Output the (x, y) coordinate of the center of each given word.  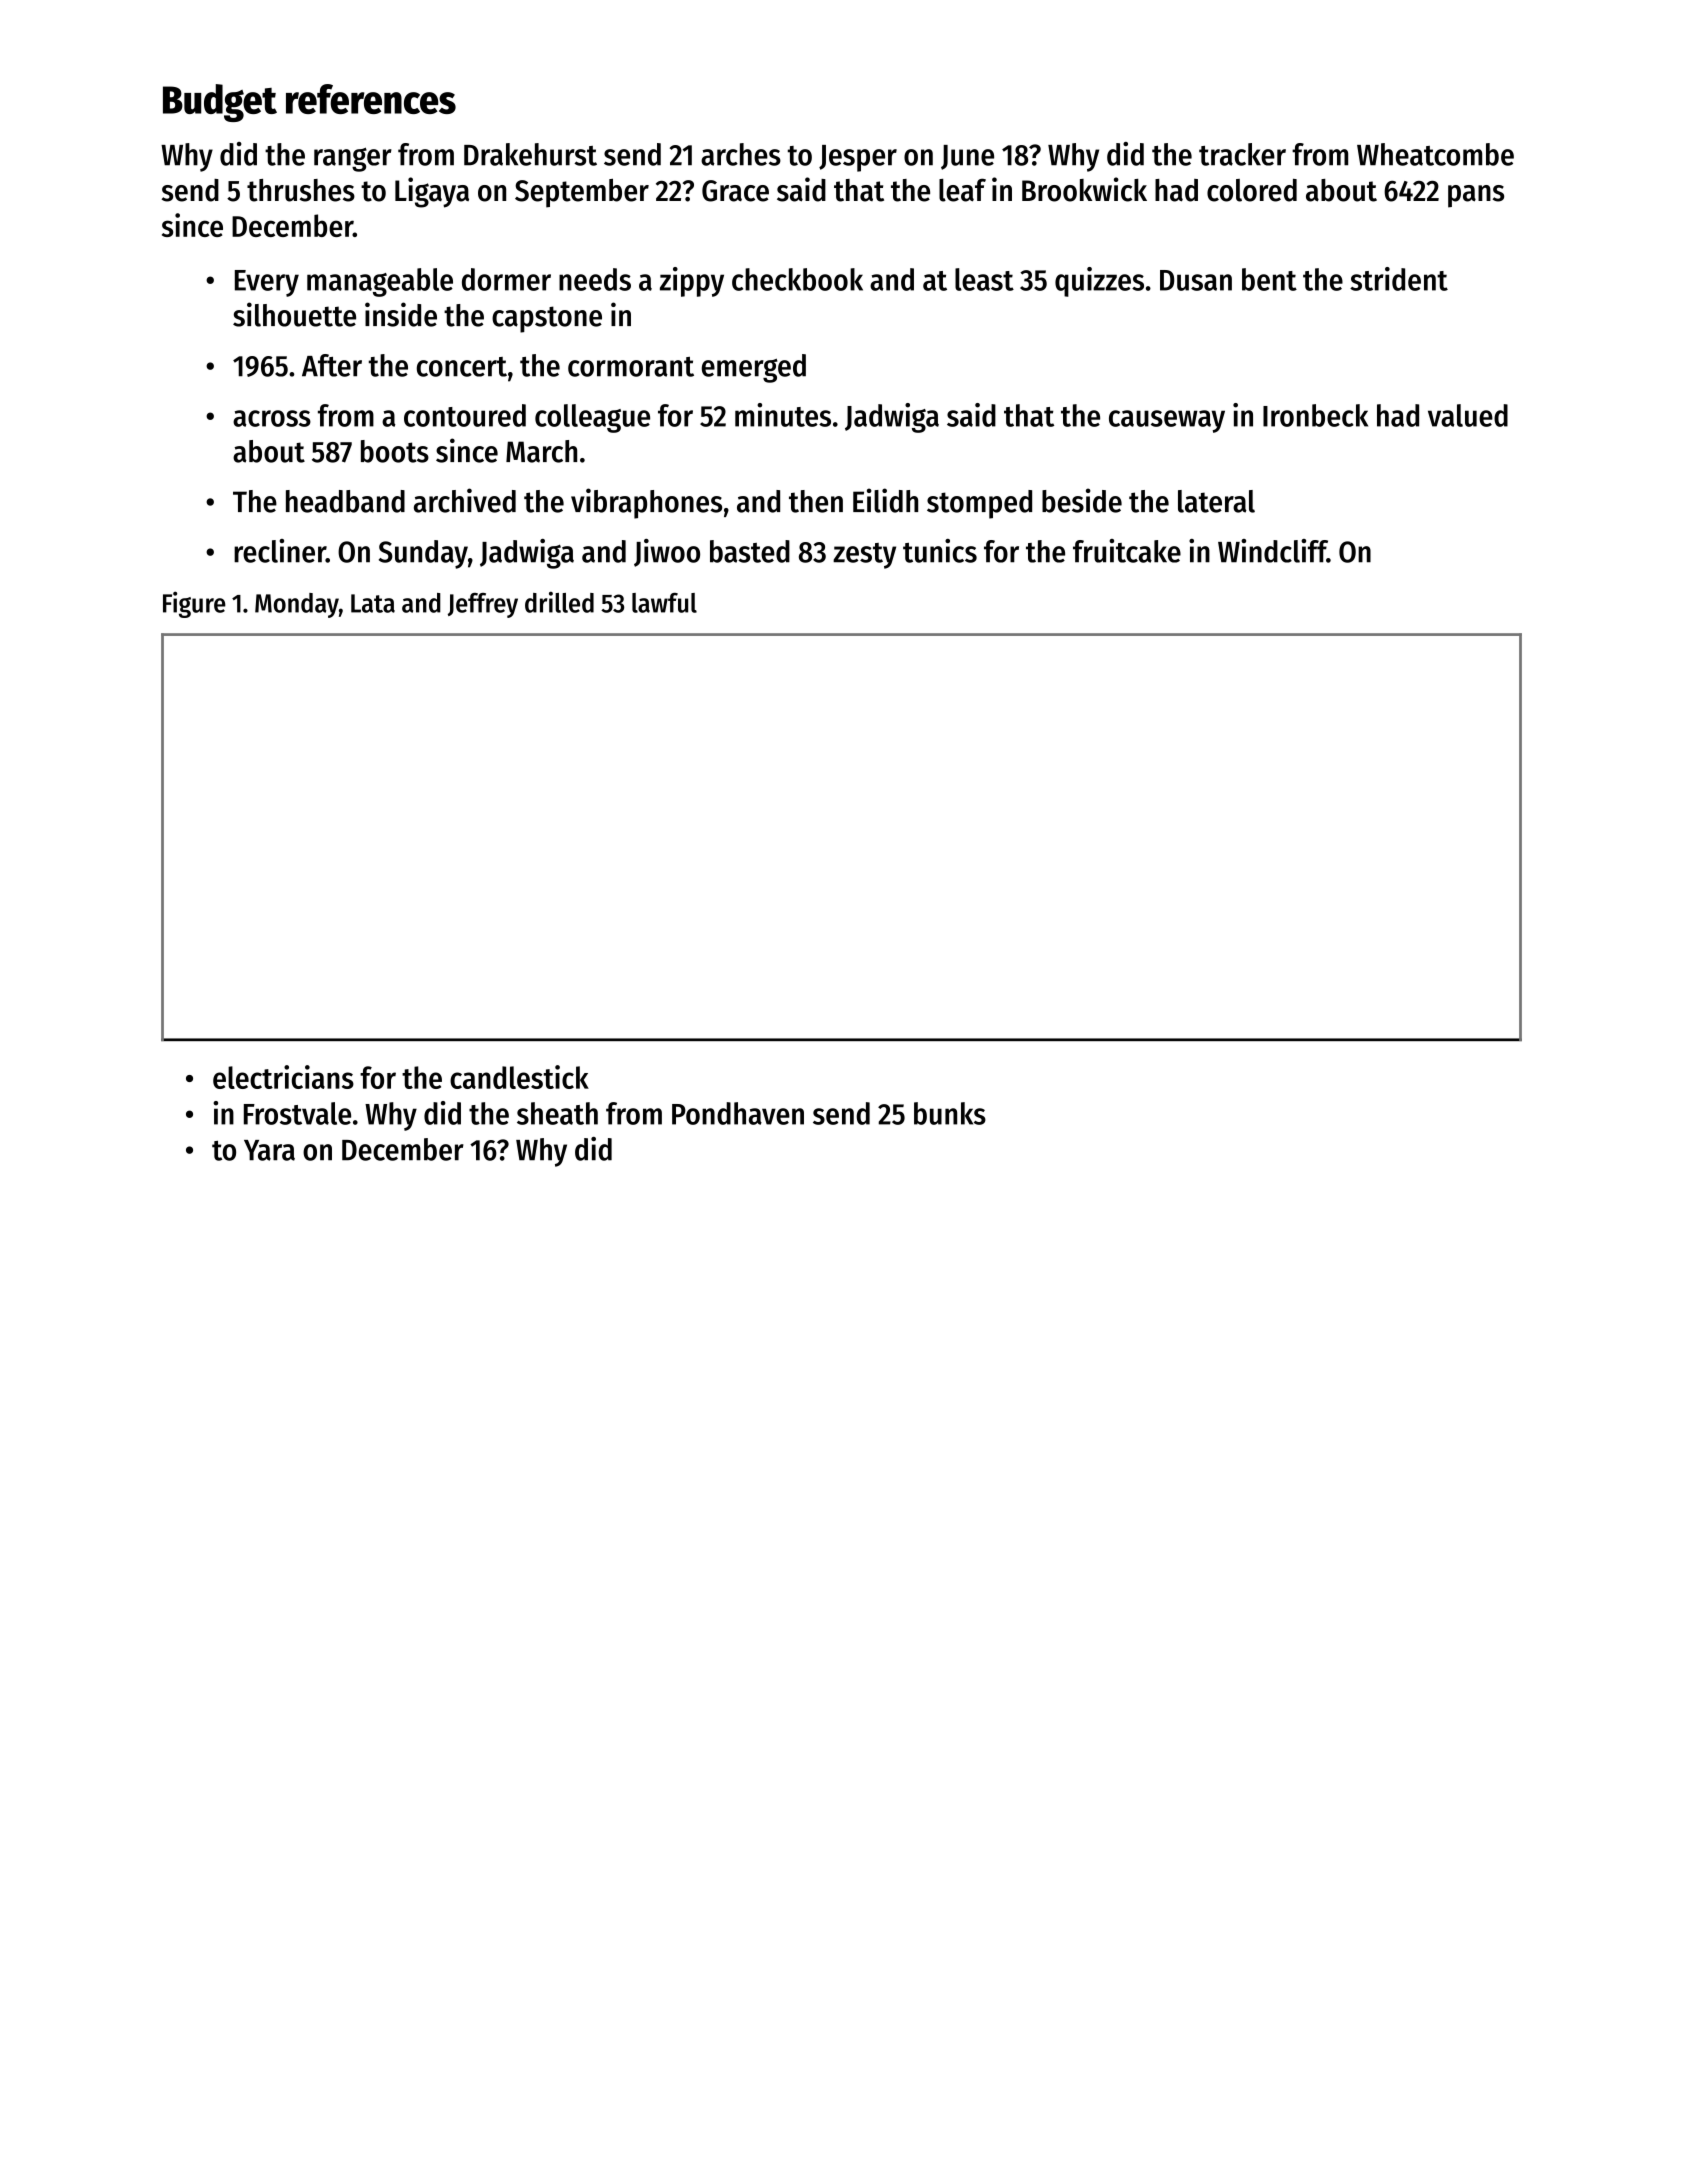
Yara (269, 1150)
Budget (220, 103)
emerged (754, 368)
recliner (280, 551)
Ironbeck (1315, 415)
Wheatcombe (1435, 154)
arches (741, 154)
